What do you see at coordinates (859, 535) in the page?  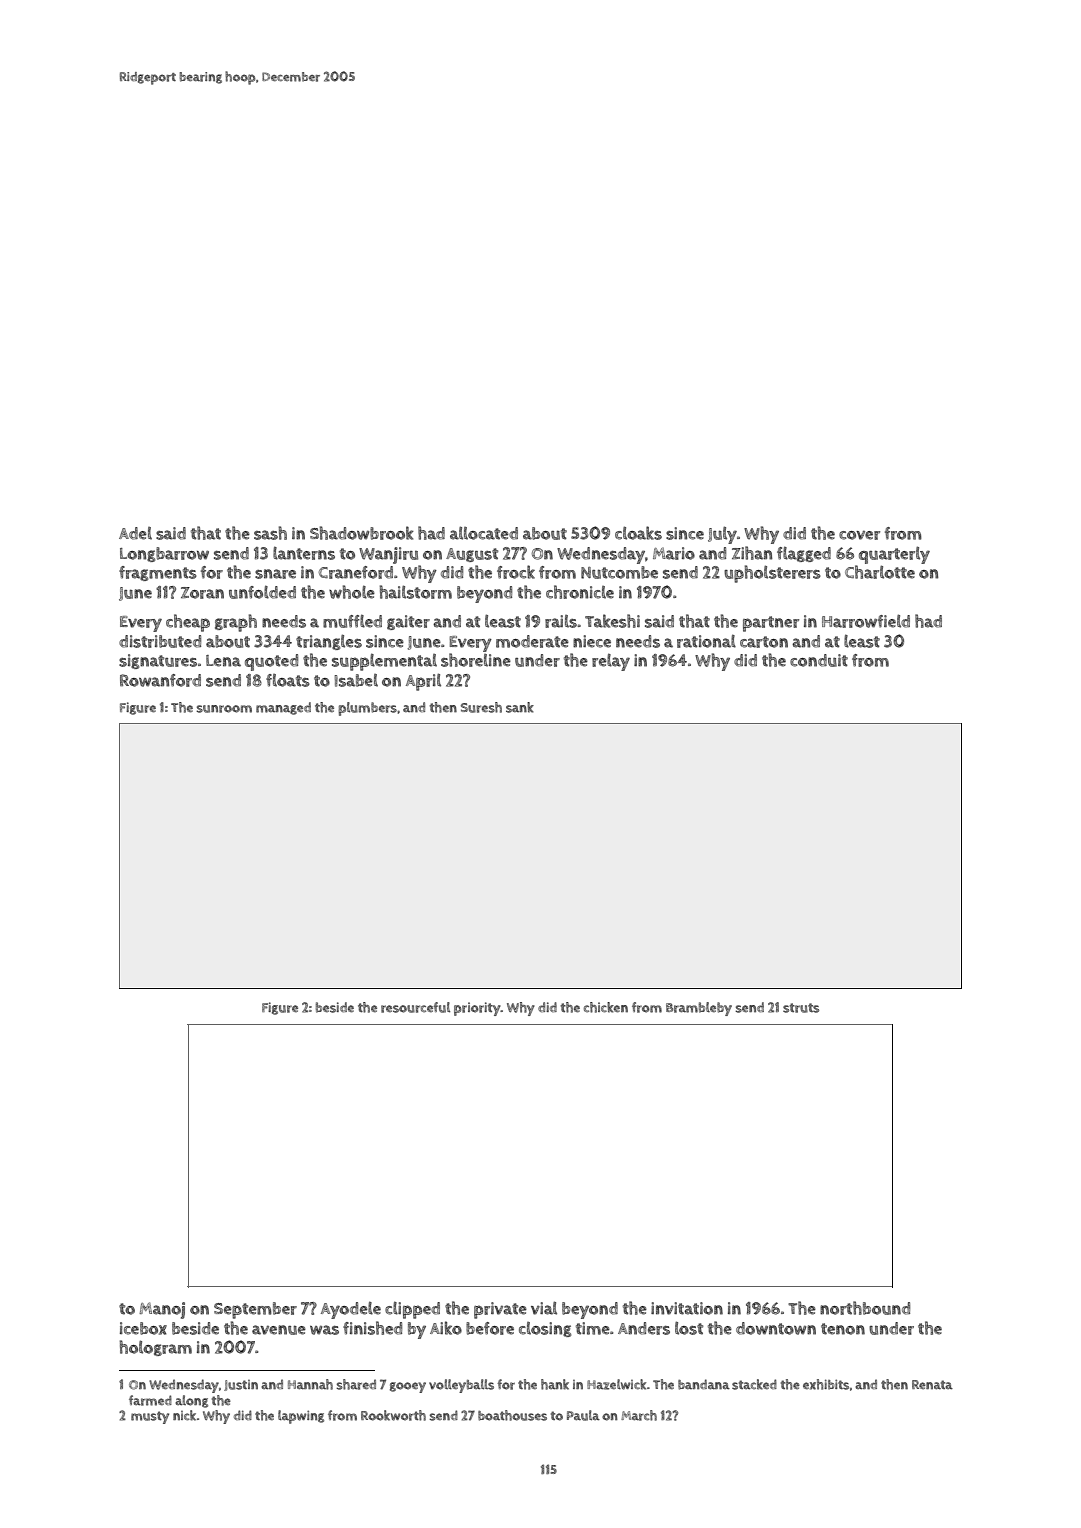 I see `cover` at bounding box center [859, 535].
